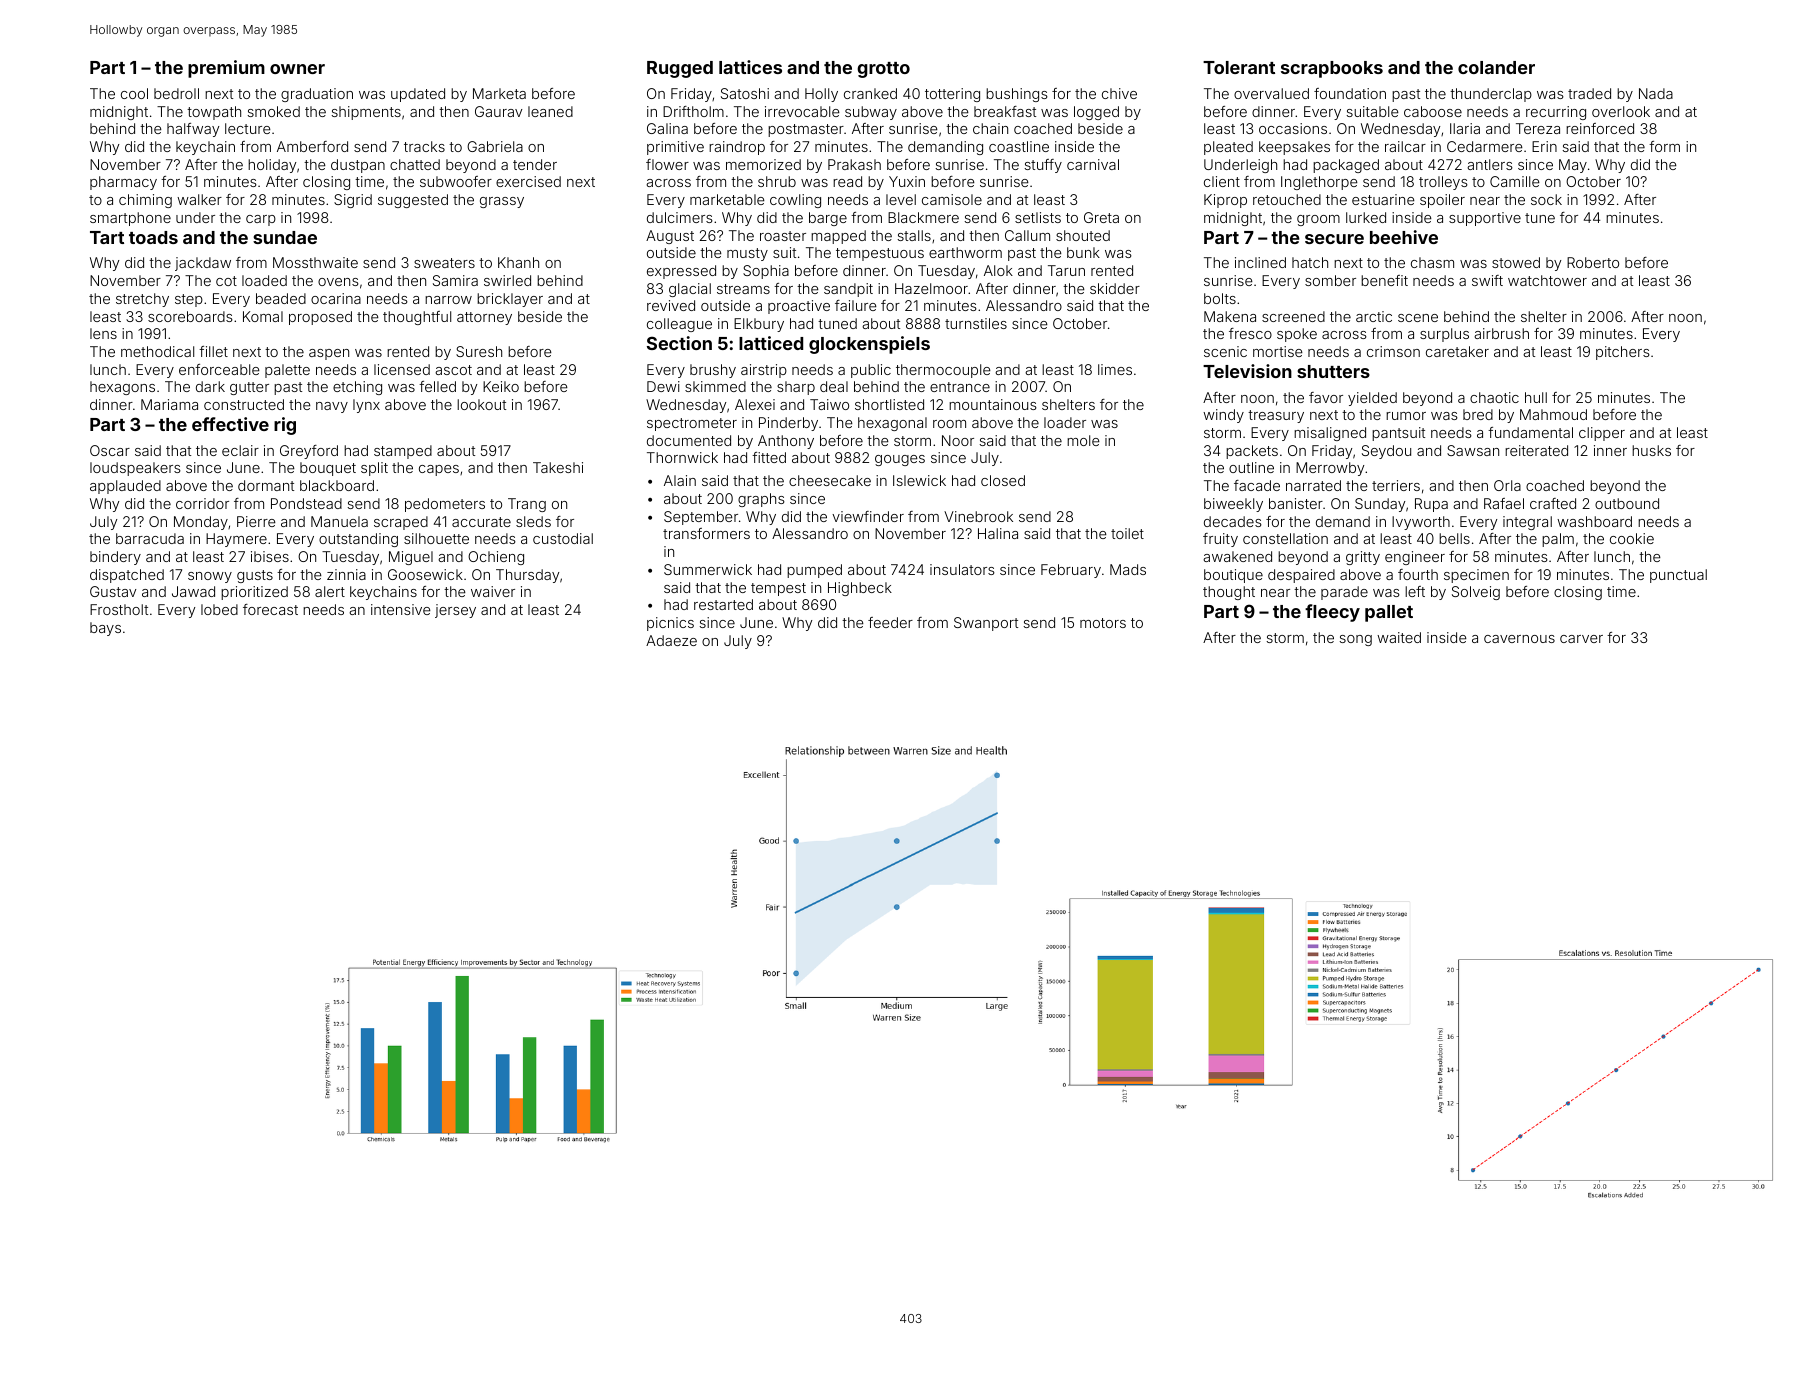 The height and width of the screenshot is (1390, 1799). I want to click on Islewick, so click(919, 480).
